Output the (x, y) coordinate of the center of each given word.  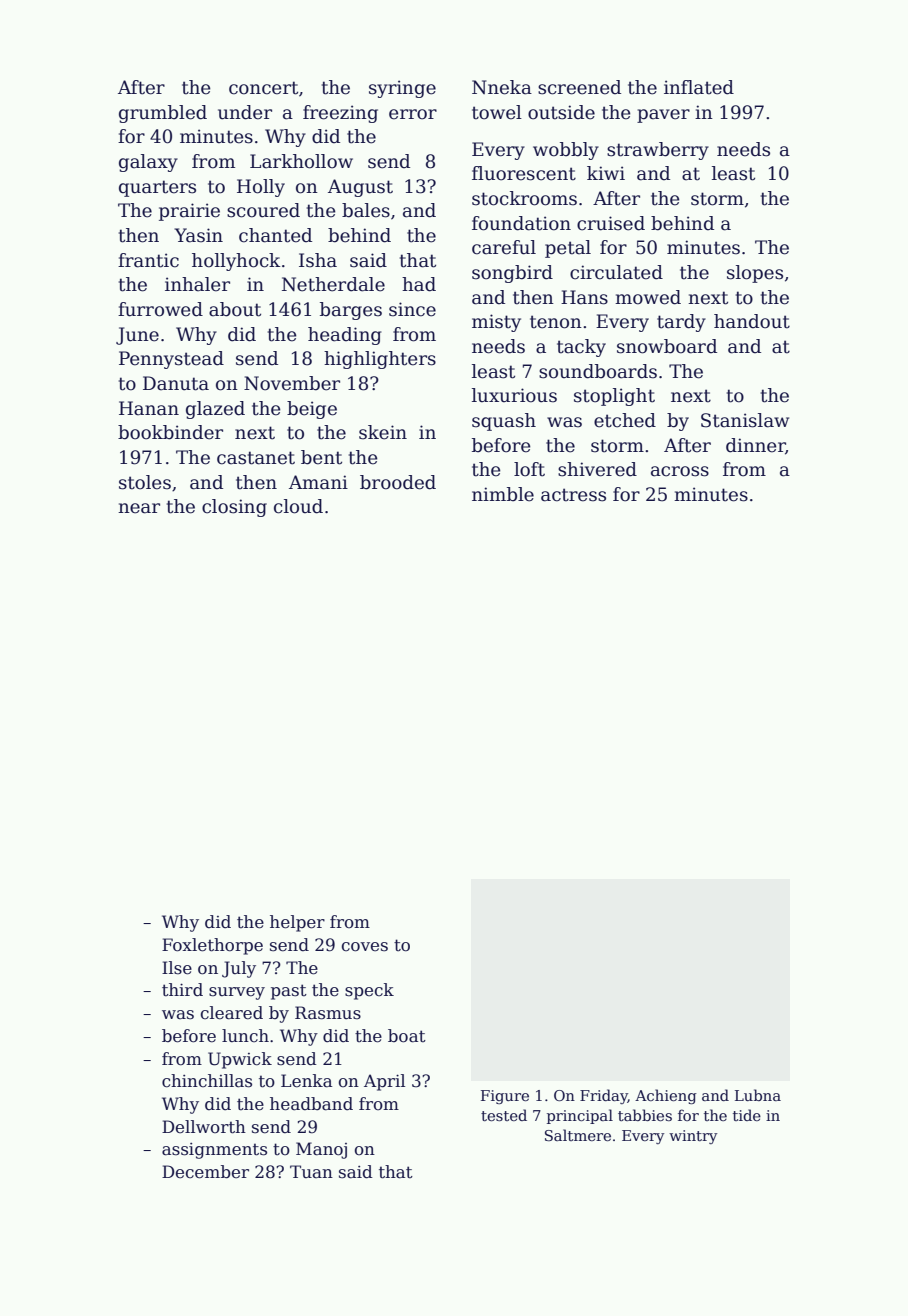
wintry (693, 1137)
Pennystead (171, 360)
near (139, 508)
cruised (611, 223)
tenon (556, 322)
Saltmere (578, 1135)
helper (297, 923)
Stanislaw (745, 420)
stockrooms (524, 198)
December (205, 1172)
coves (365, 947)
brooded (398, 482)
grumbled (163, 114)
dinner (755, 445)
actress (573, 495)
